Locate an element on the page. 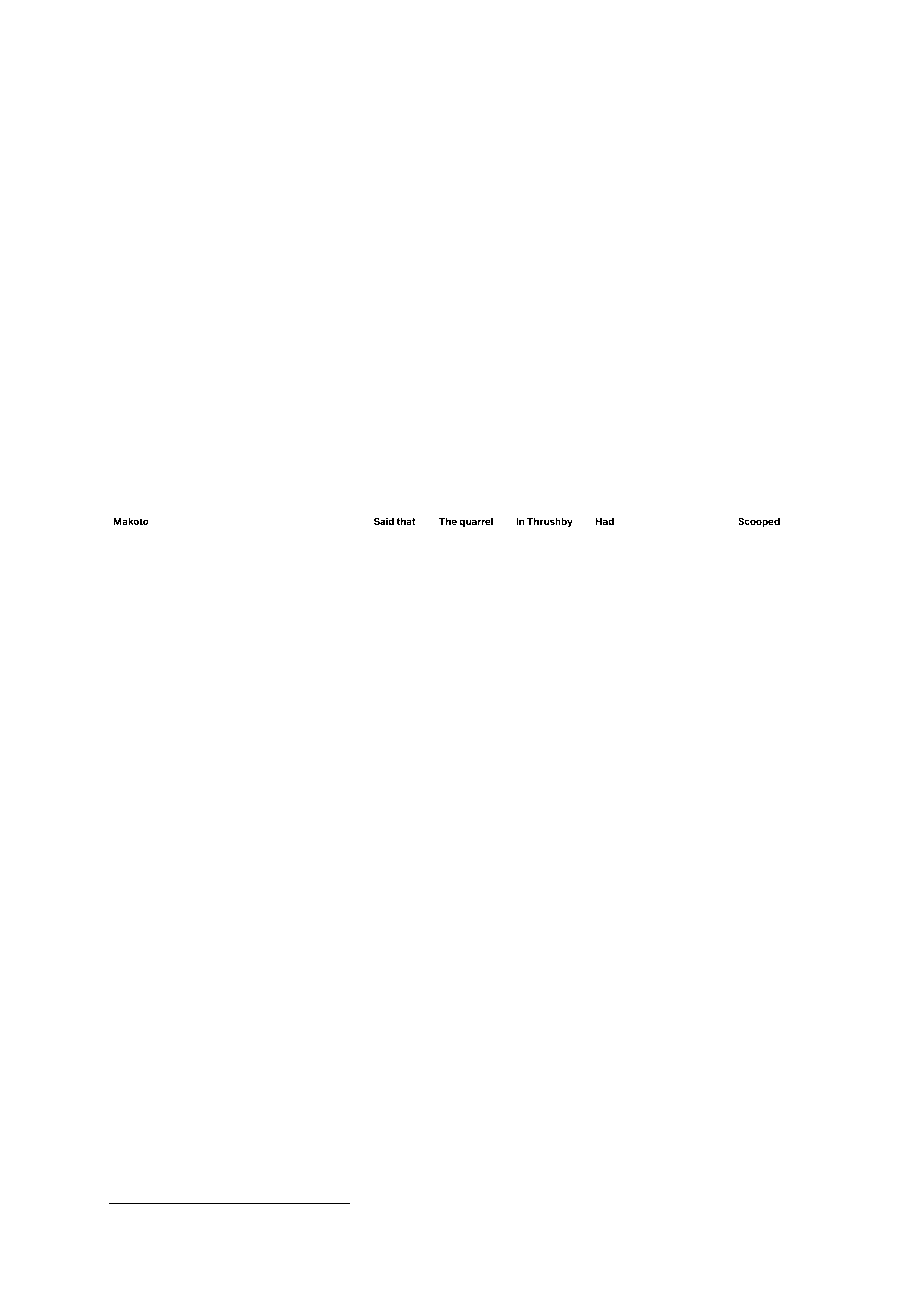 Image resolution: width=924 pixels, height=1308 pixels. tortillas is located at coordinates (401, 653).
